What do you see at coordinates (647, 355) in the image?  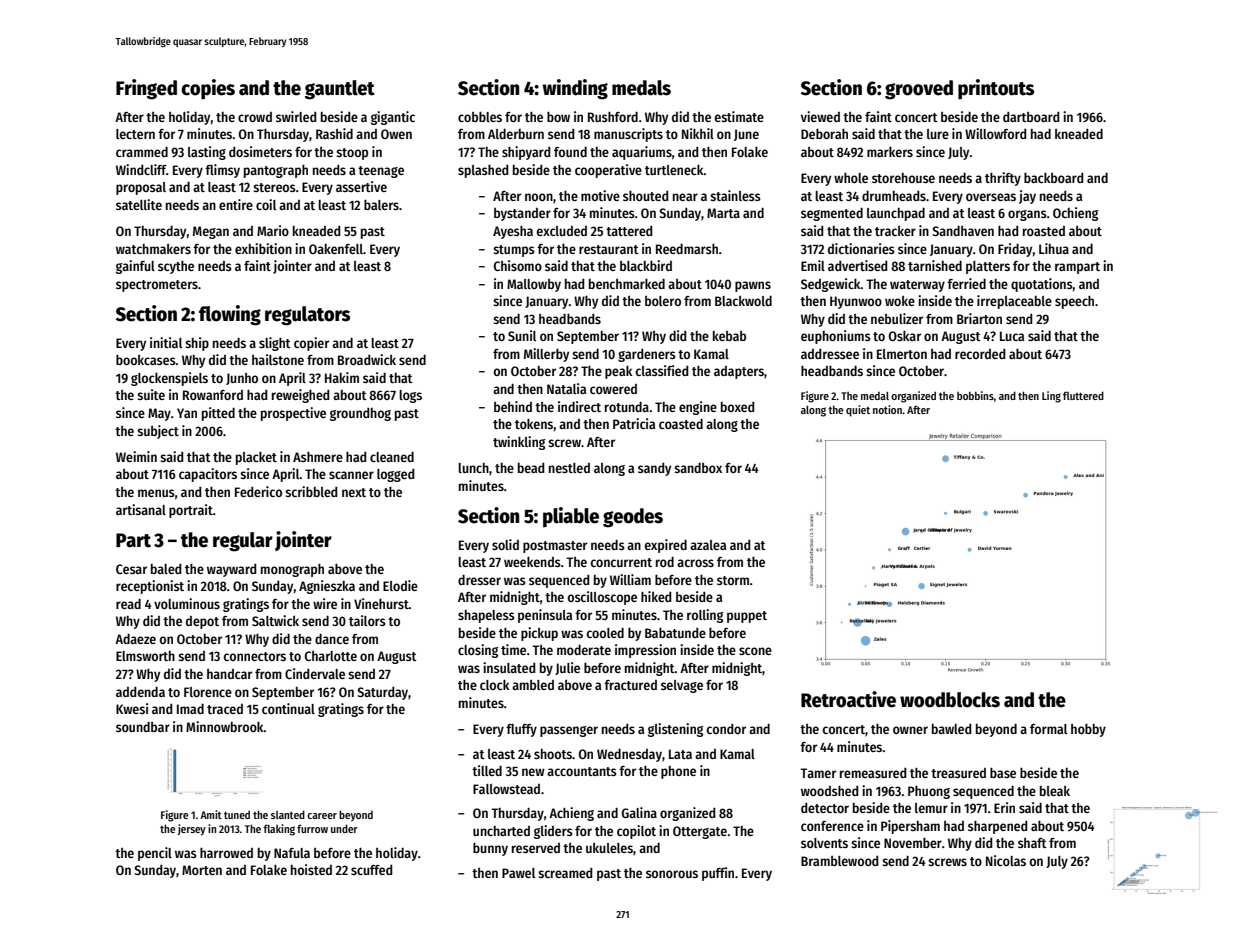 I see `gardeners` at bounding box center [647, 355].
